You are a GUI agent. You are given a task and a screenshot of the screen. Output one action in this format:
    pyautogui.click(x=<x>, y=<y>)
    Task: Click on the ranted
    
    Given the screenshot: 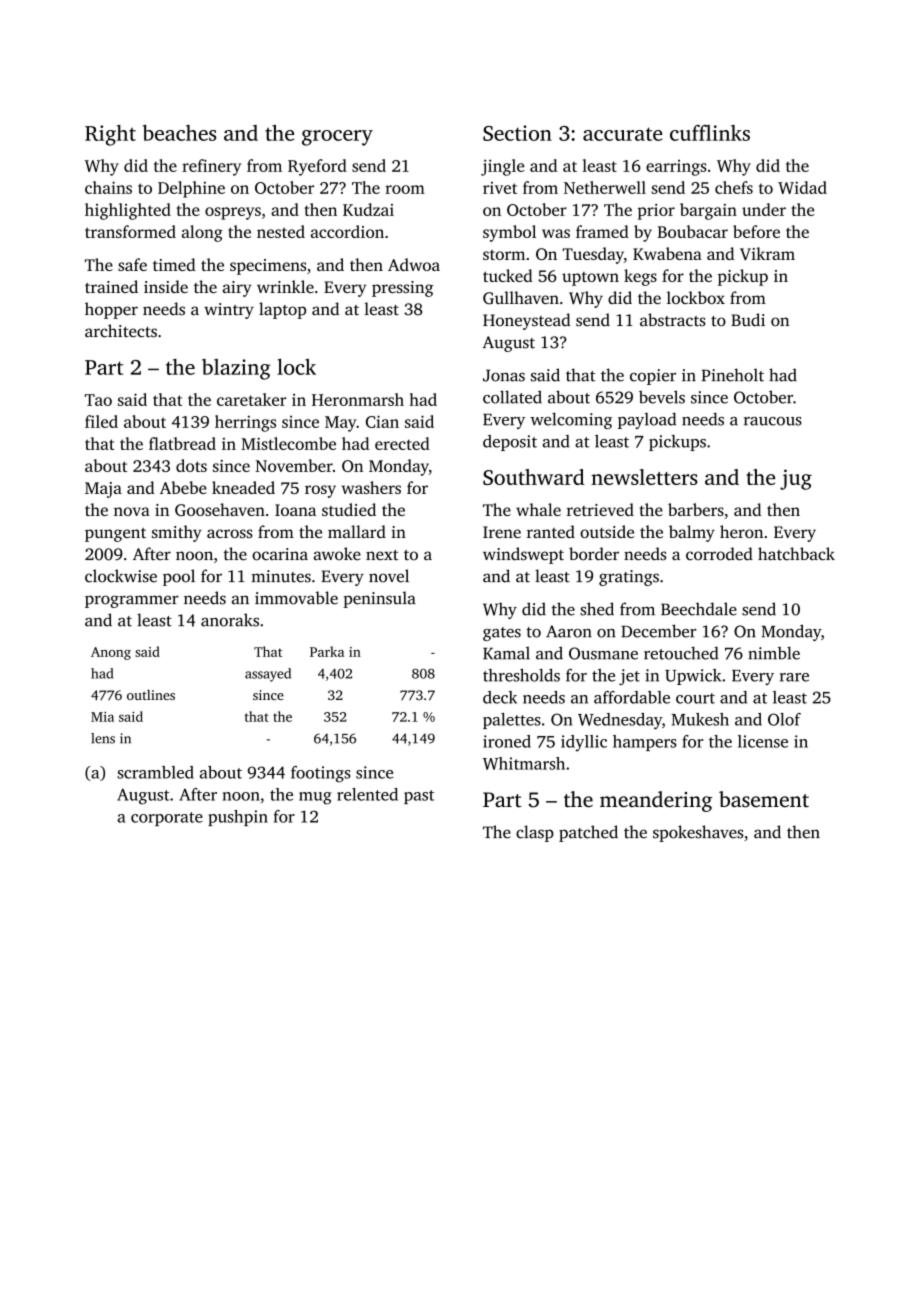 What is the action you would take?
    pyautogui.click(x=551, y=531)
